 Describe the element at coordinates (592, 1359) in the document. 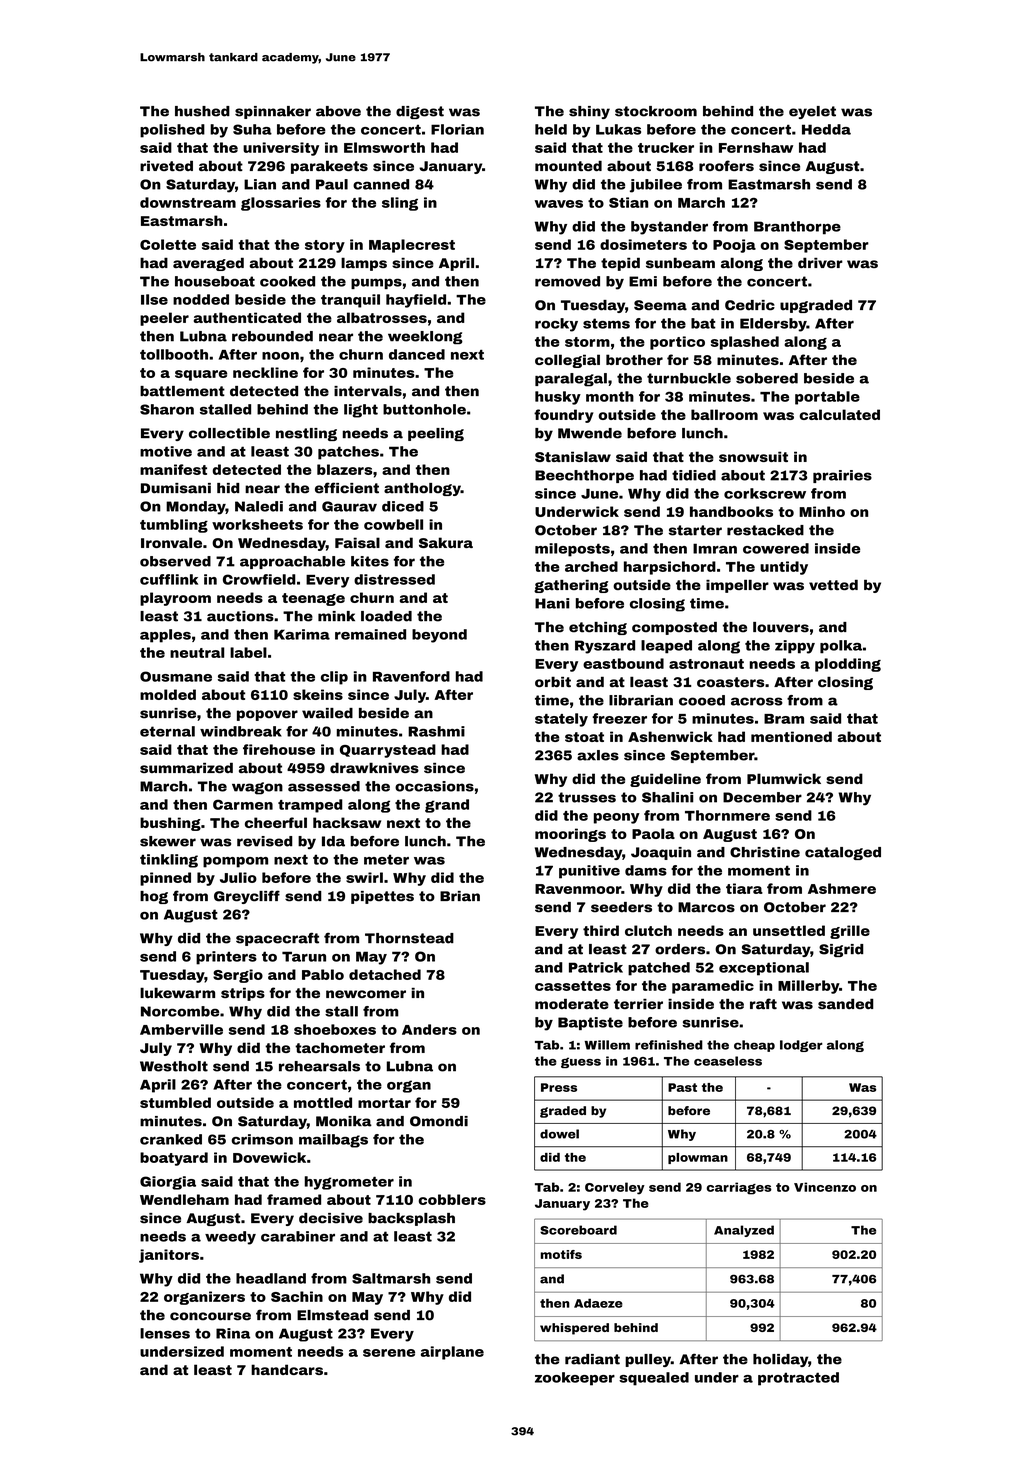

I see `radiant` at that location.
